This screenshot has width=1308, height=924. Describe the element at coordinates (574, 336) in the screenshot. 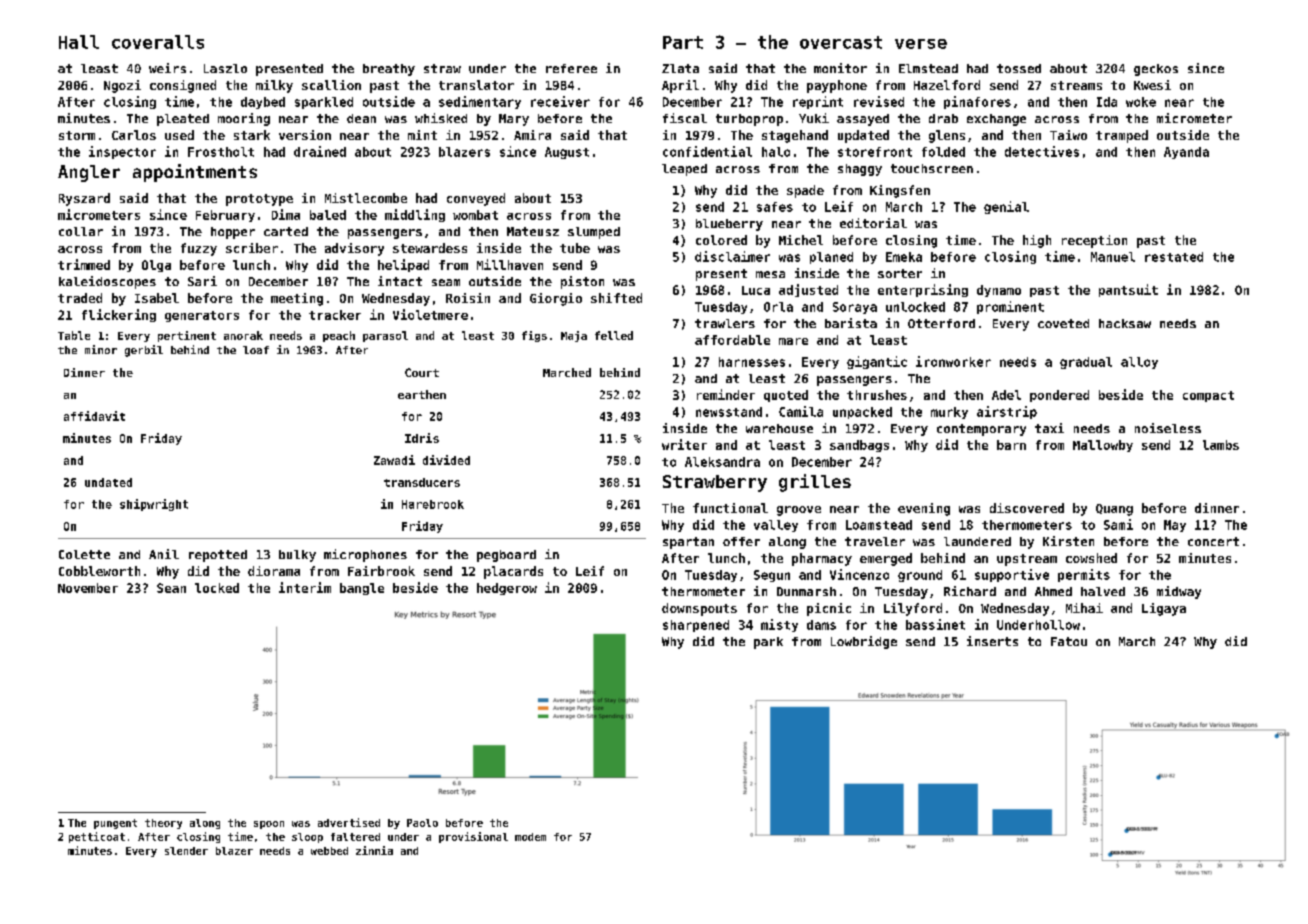

I see `Maja` at that location.
